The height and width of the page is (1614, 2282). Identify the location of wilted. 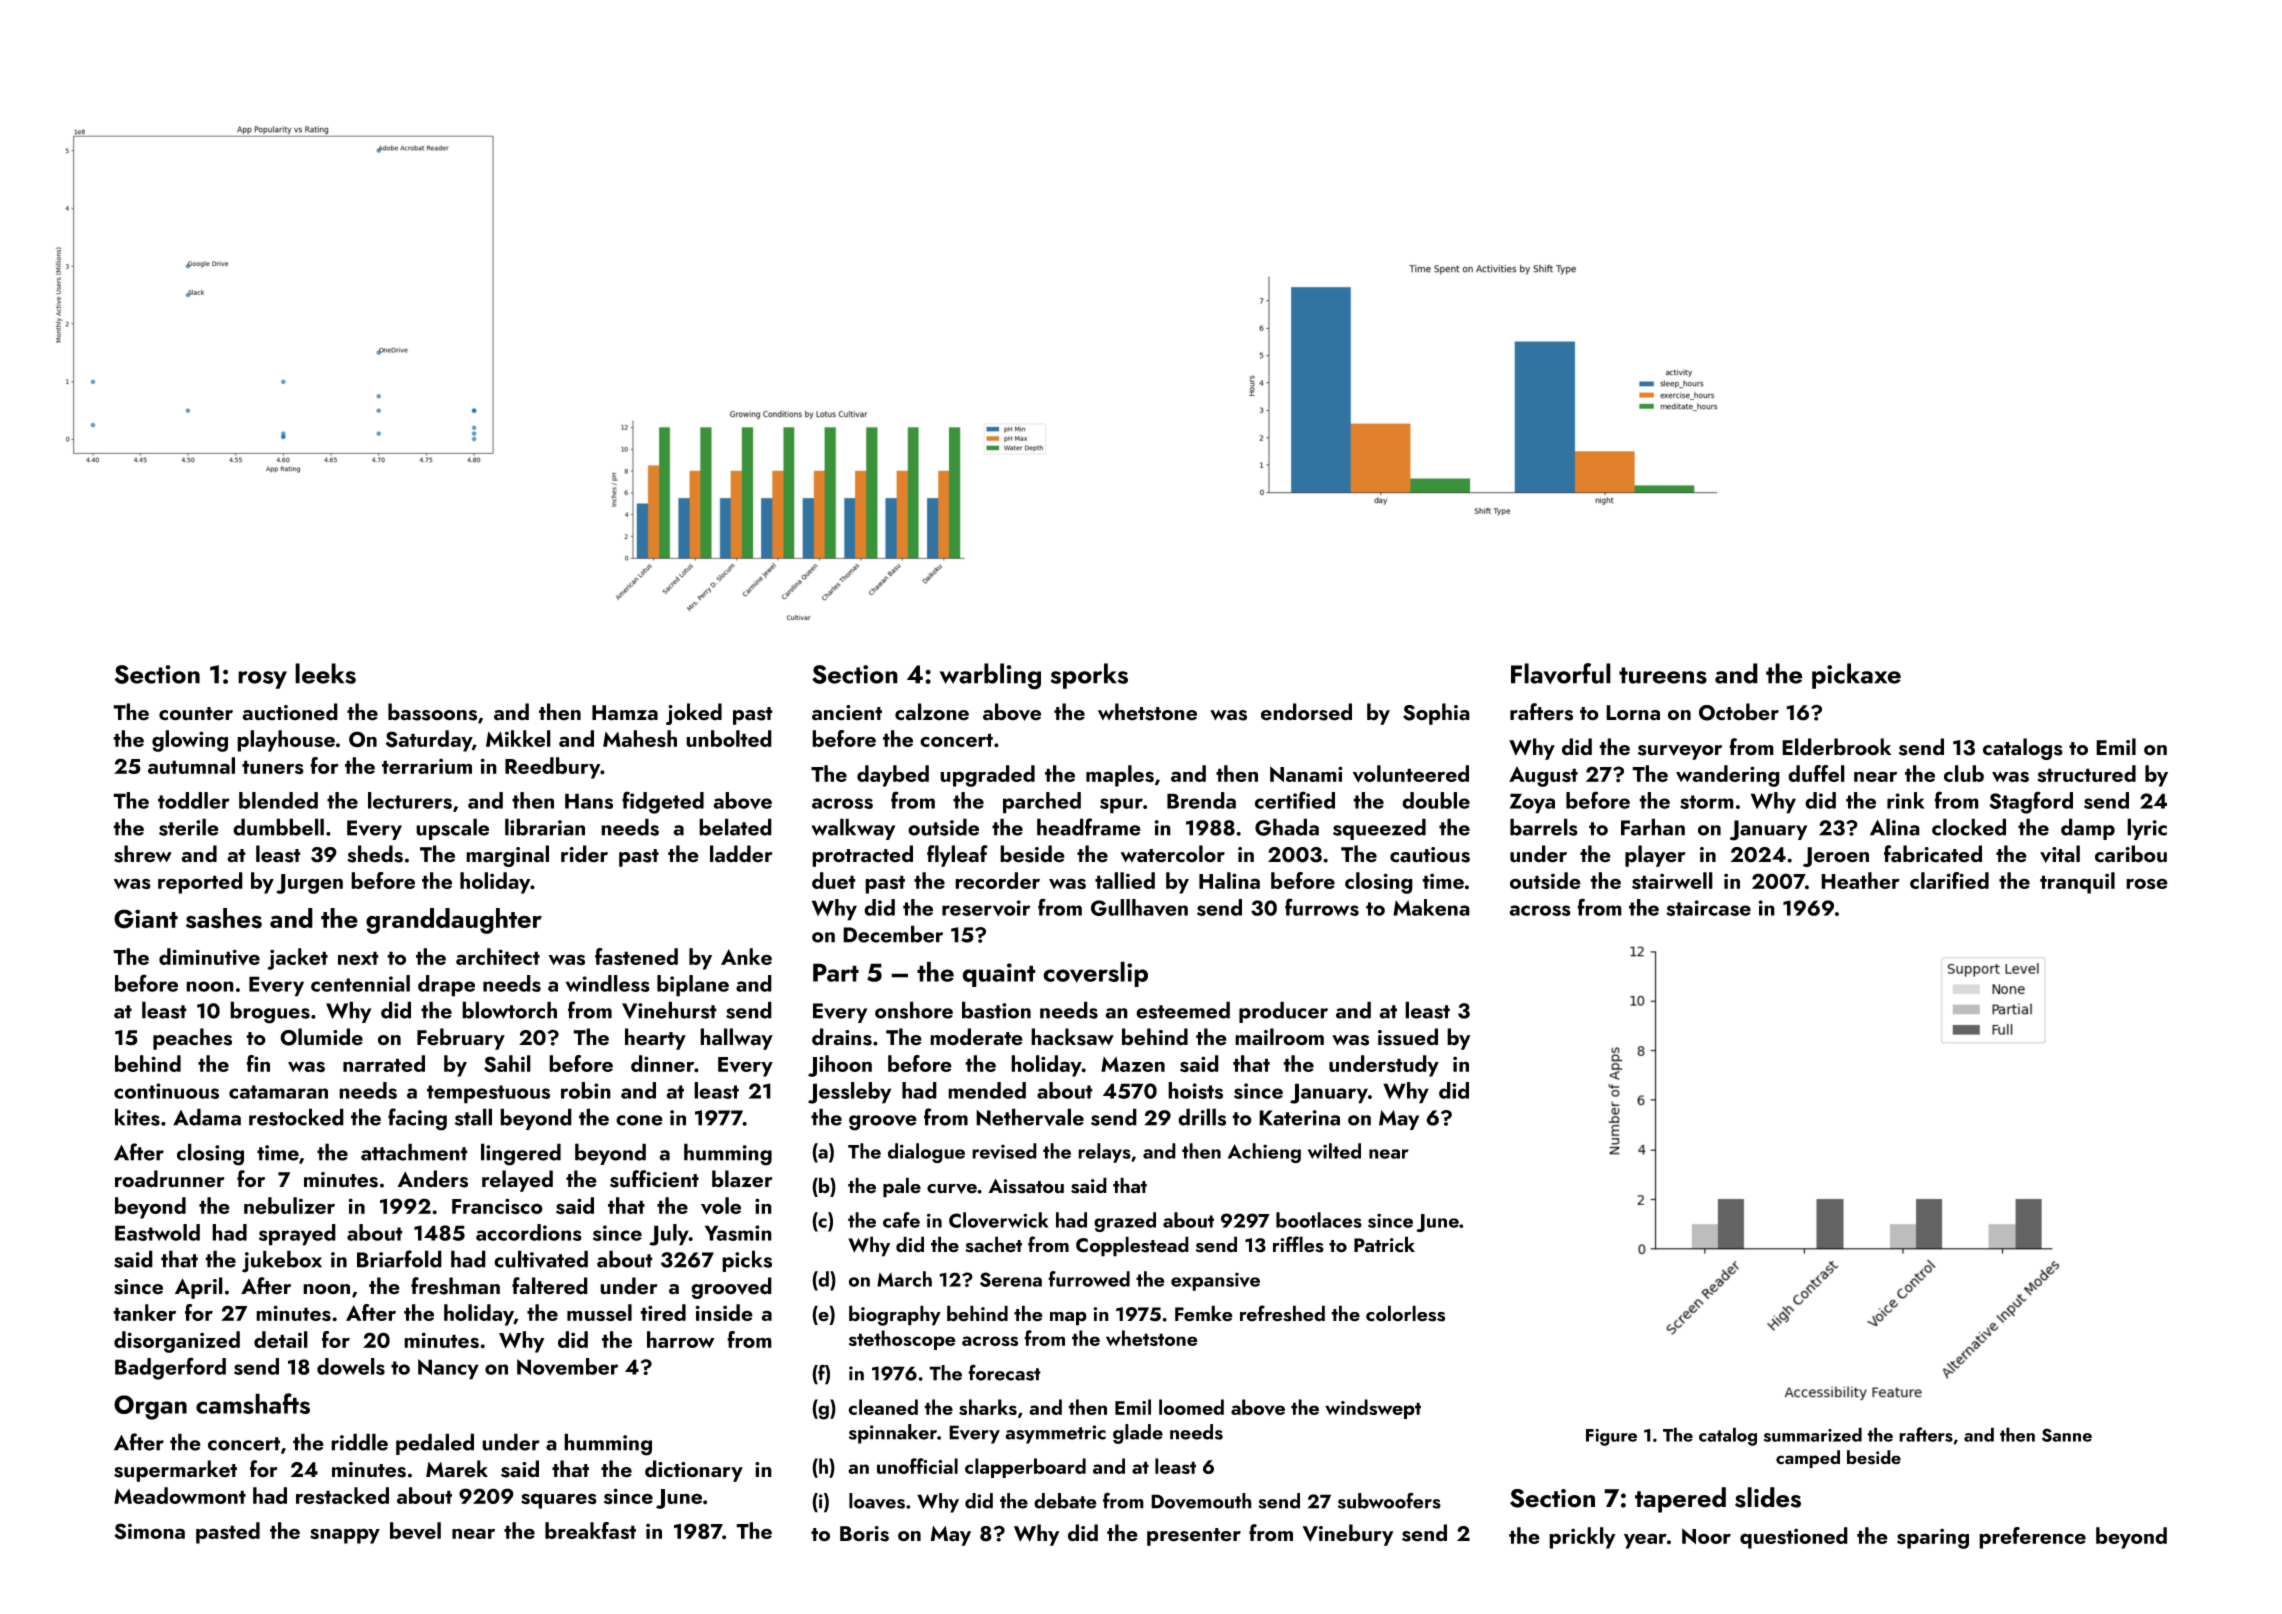
(1334, 1151).
